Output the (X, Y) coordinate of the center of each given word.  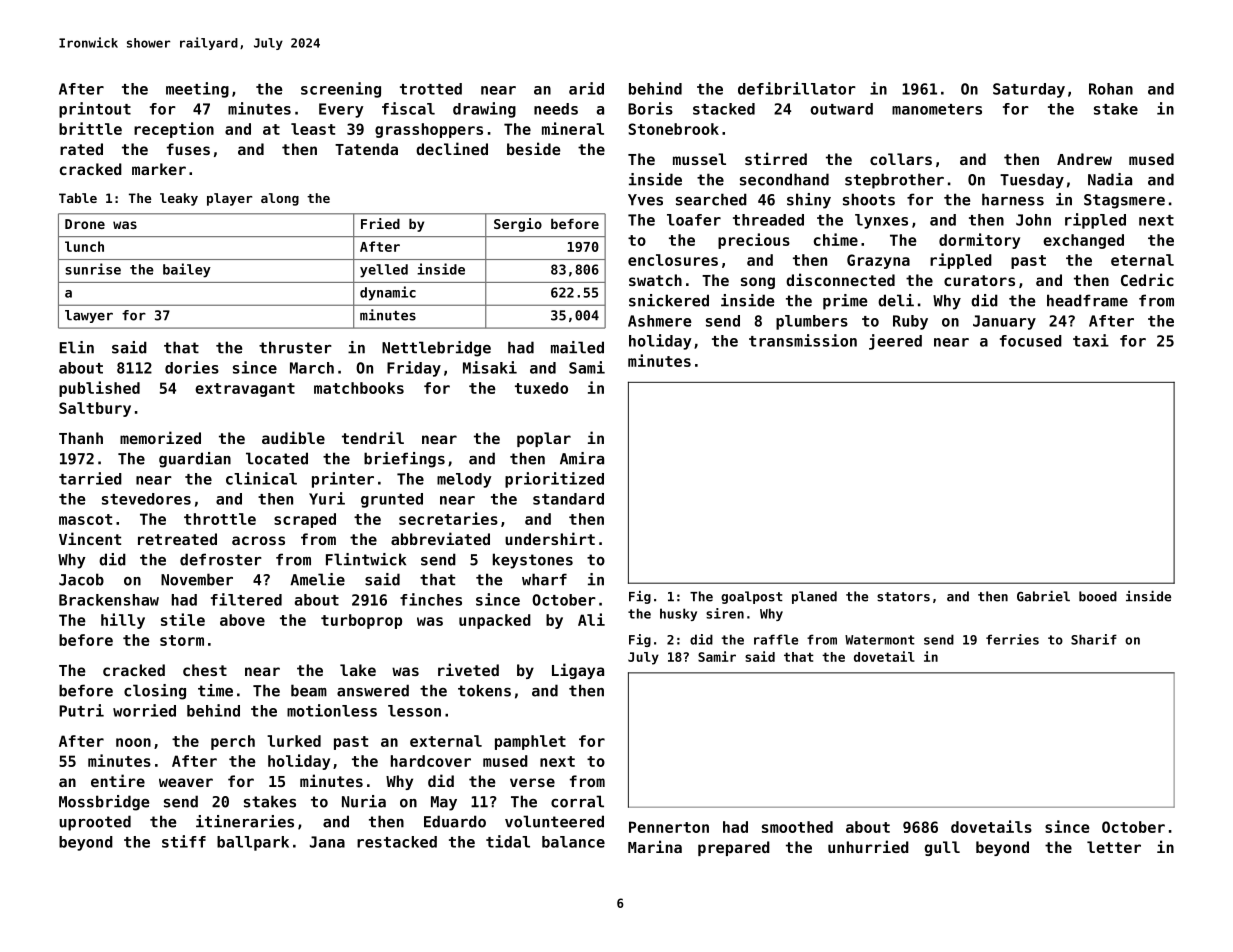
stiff (184, 841)
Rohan (1111, 89)
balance (573, 842)
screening (341, 90)
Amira (582, 458)
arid (586, 88)
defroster (221, 559)
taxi (1091, 340)
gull (942, 848)
